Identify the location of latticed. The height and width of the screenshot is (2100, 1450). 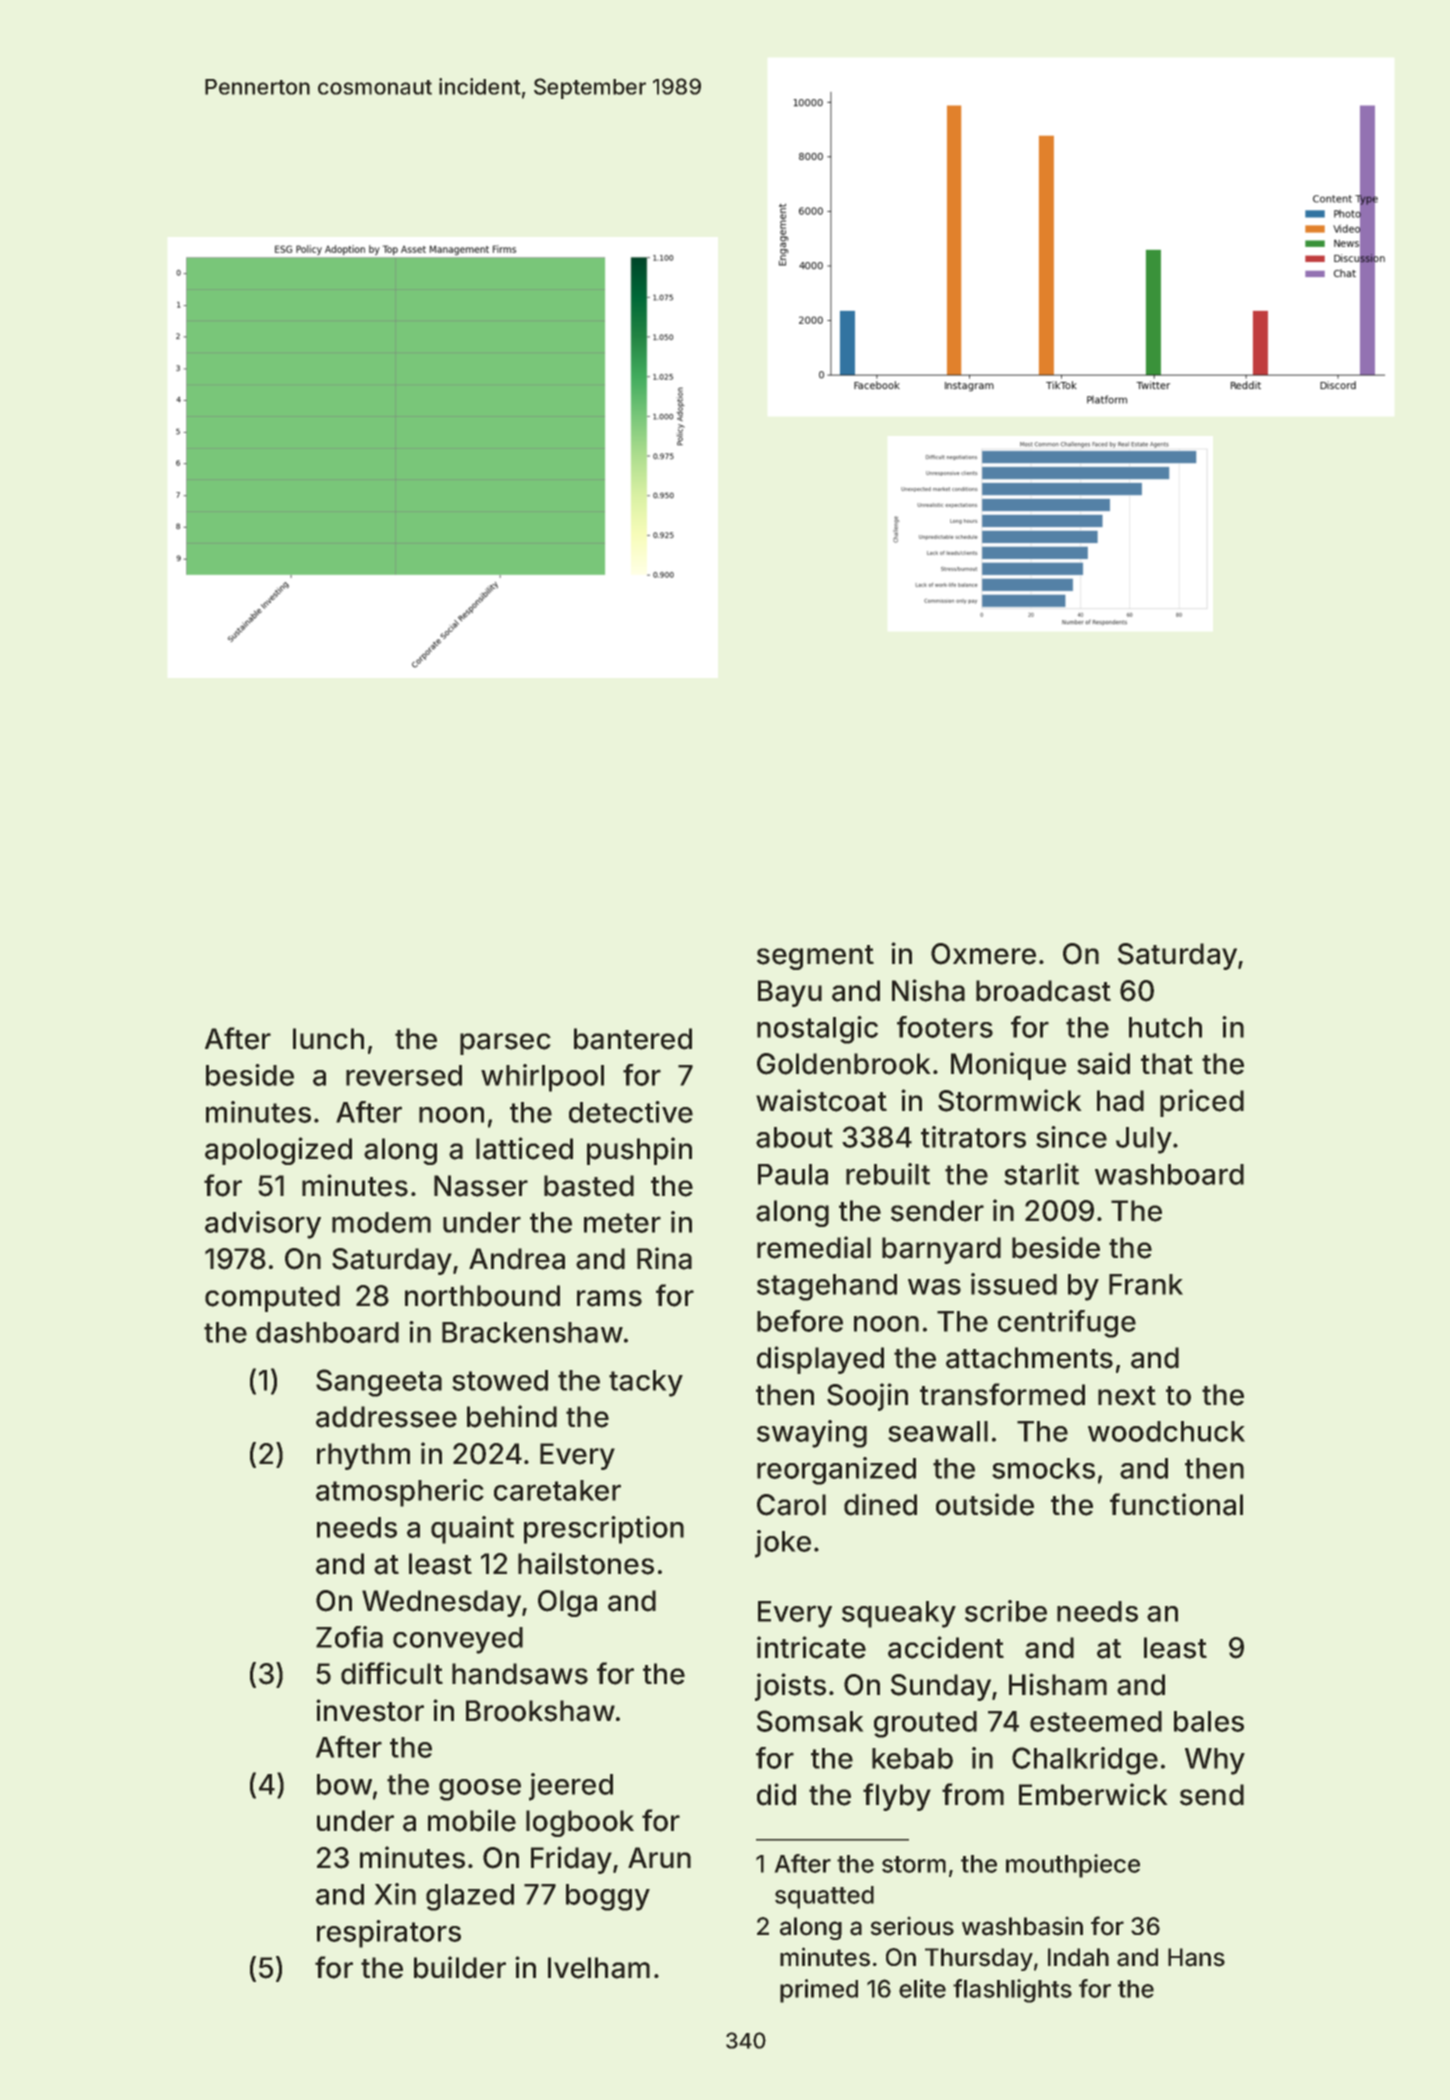
(524, 1148).
